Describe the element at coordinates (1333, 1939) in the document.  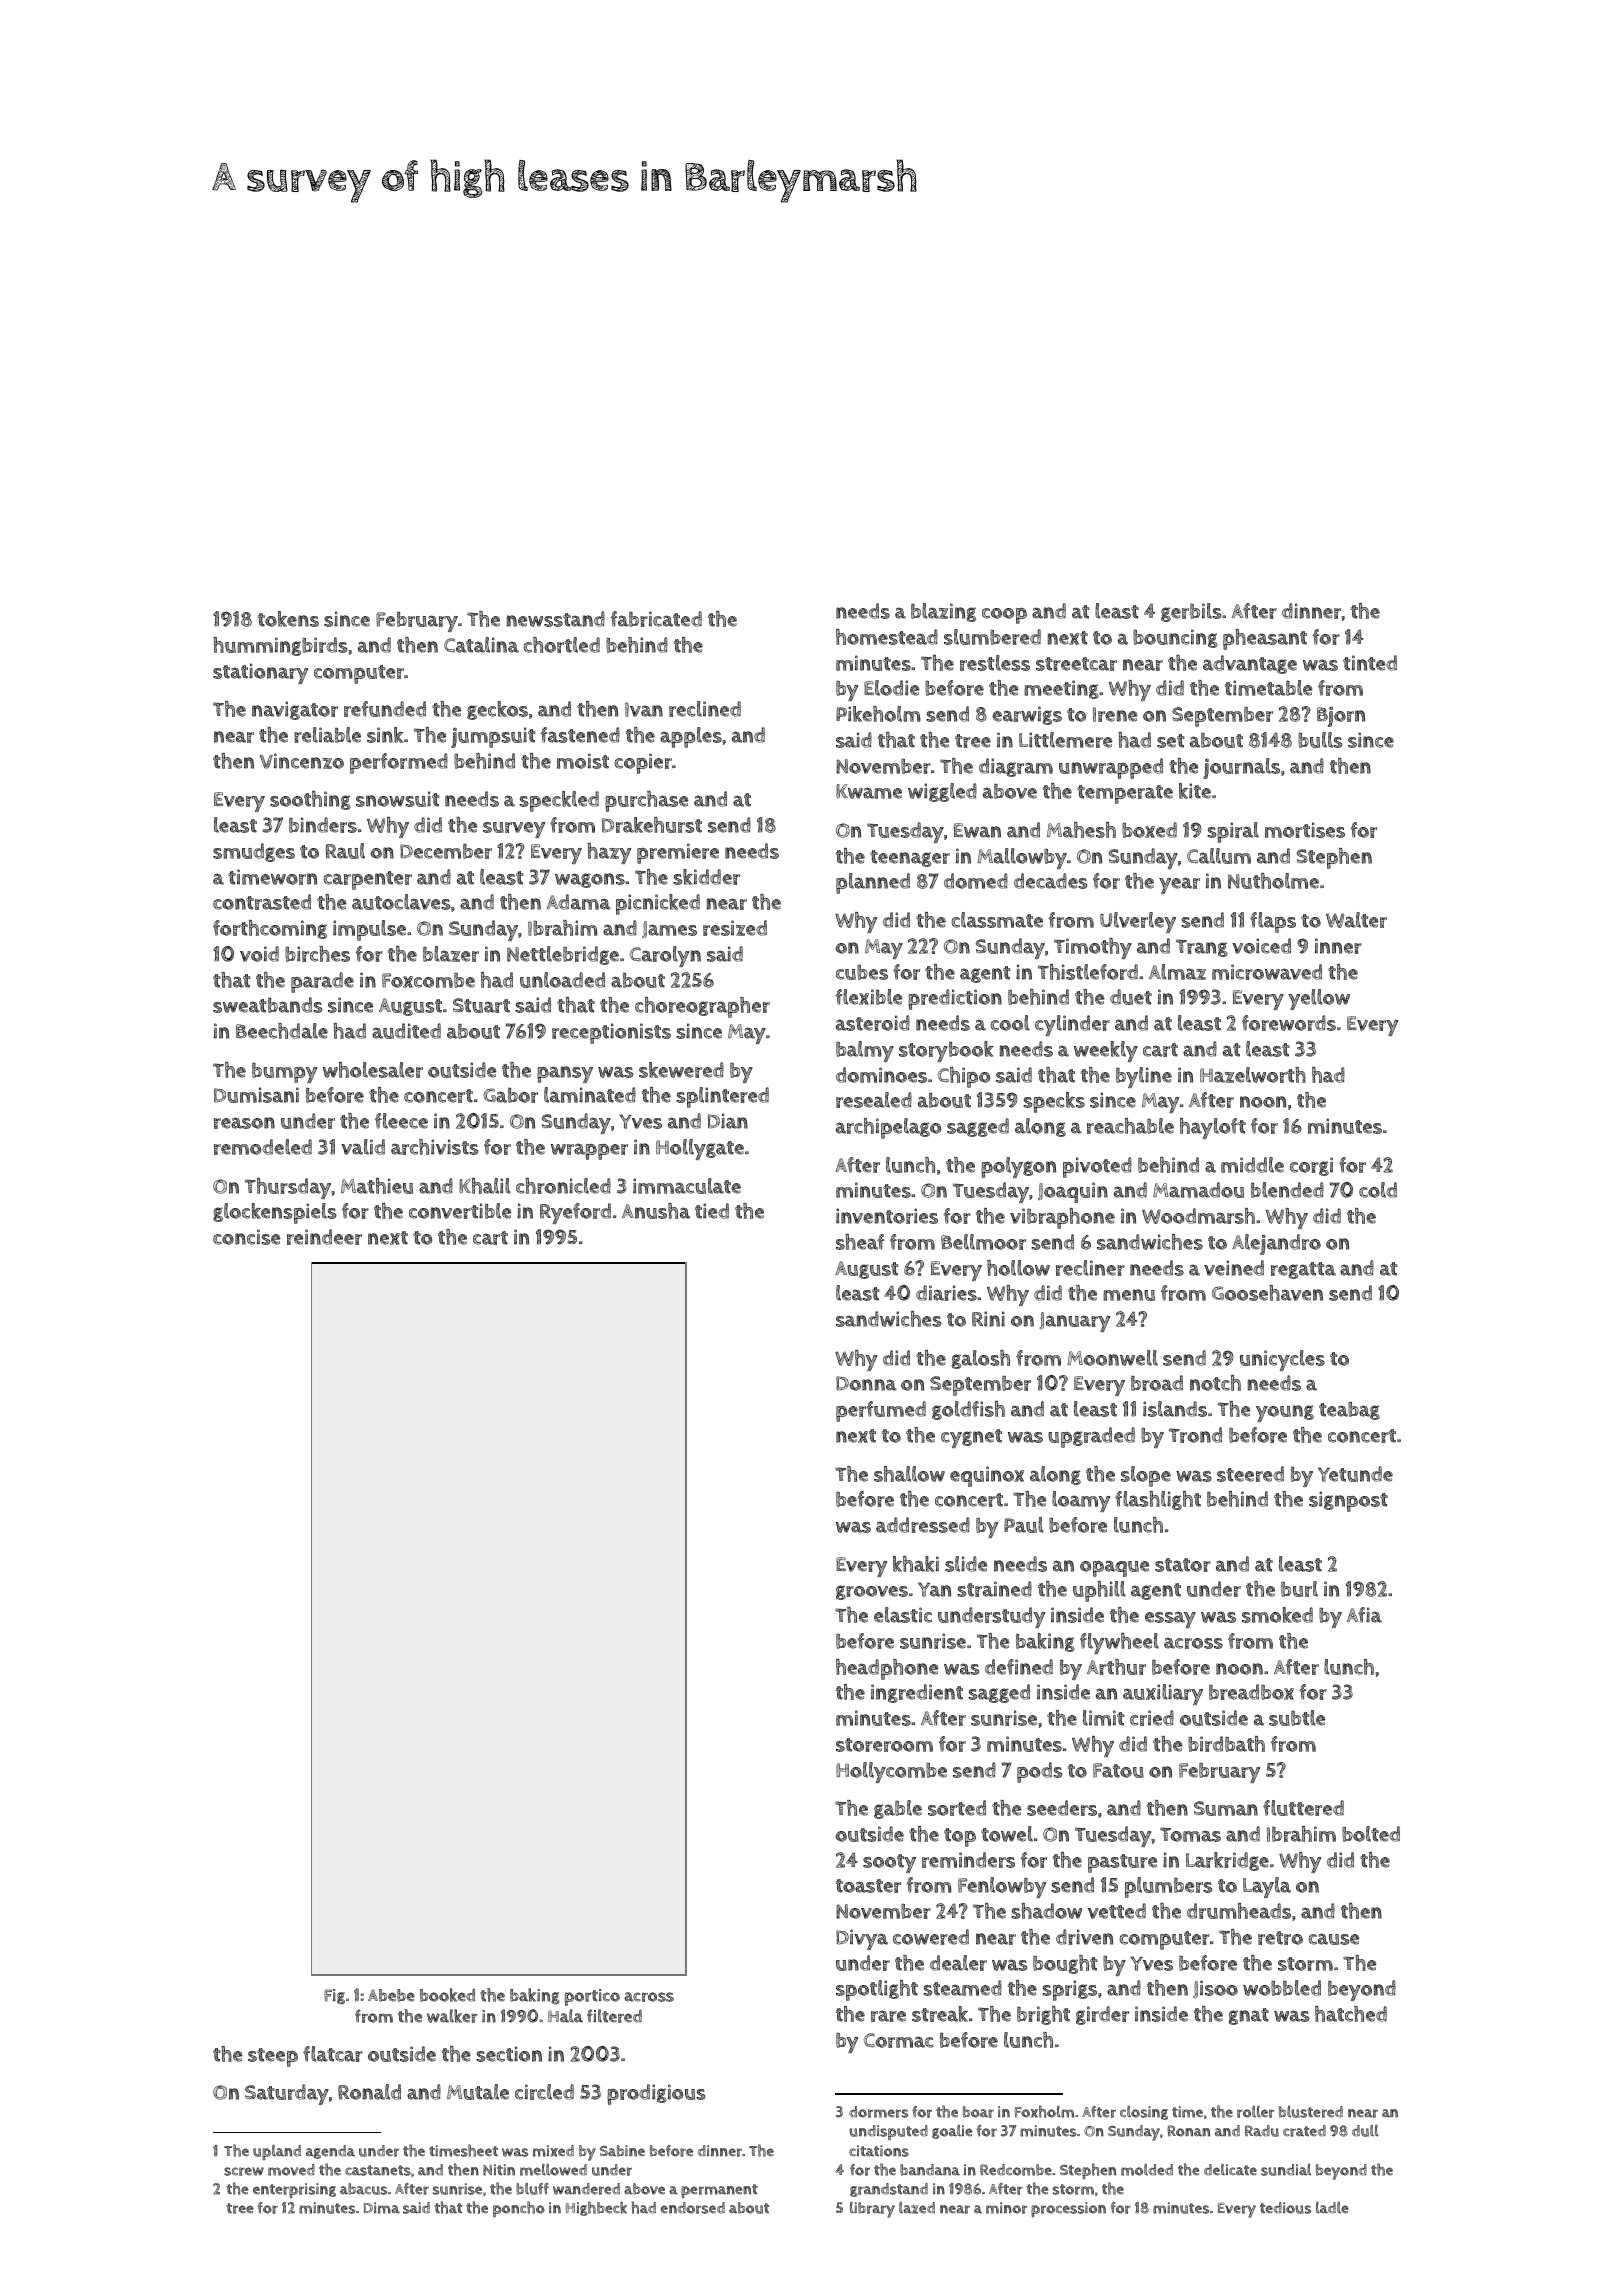
I see `cause` at that location.
